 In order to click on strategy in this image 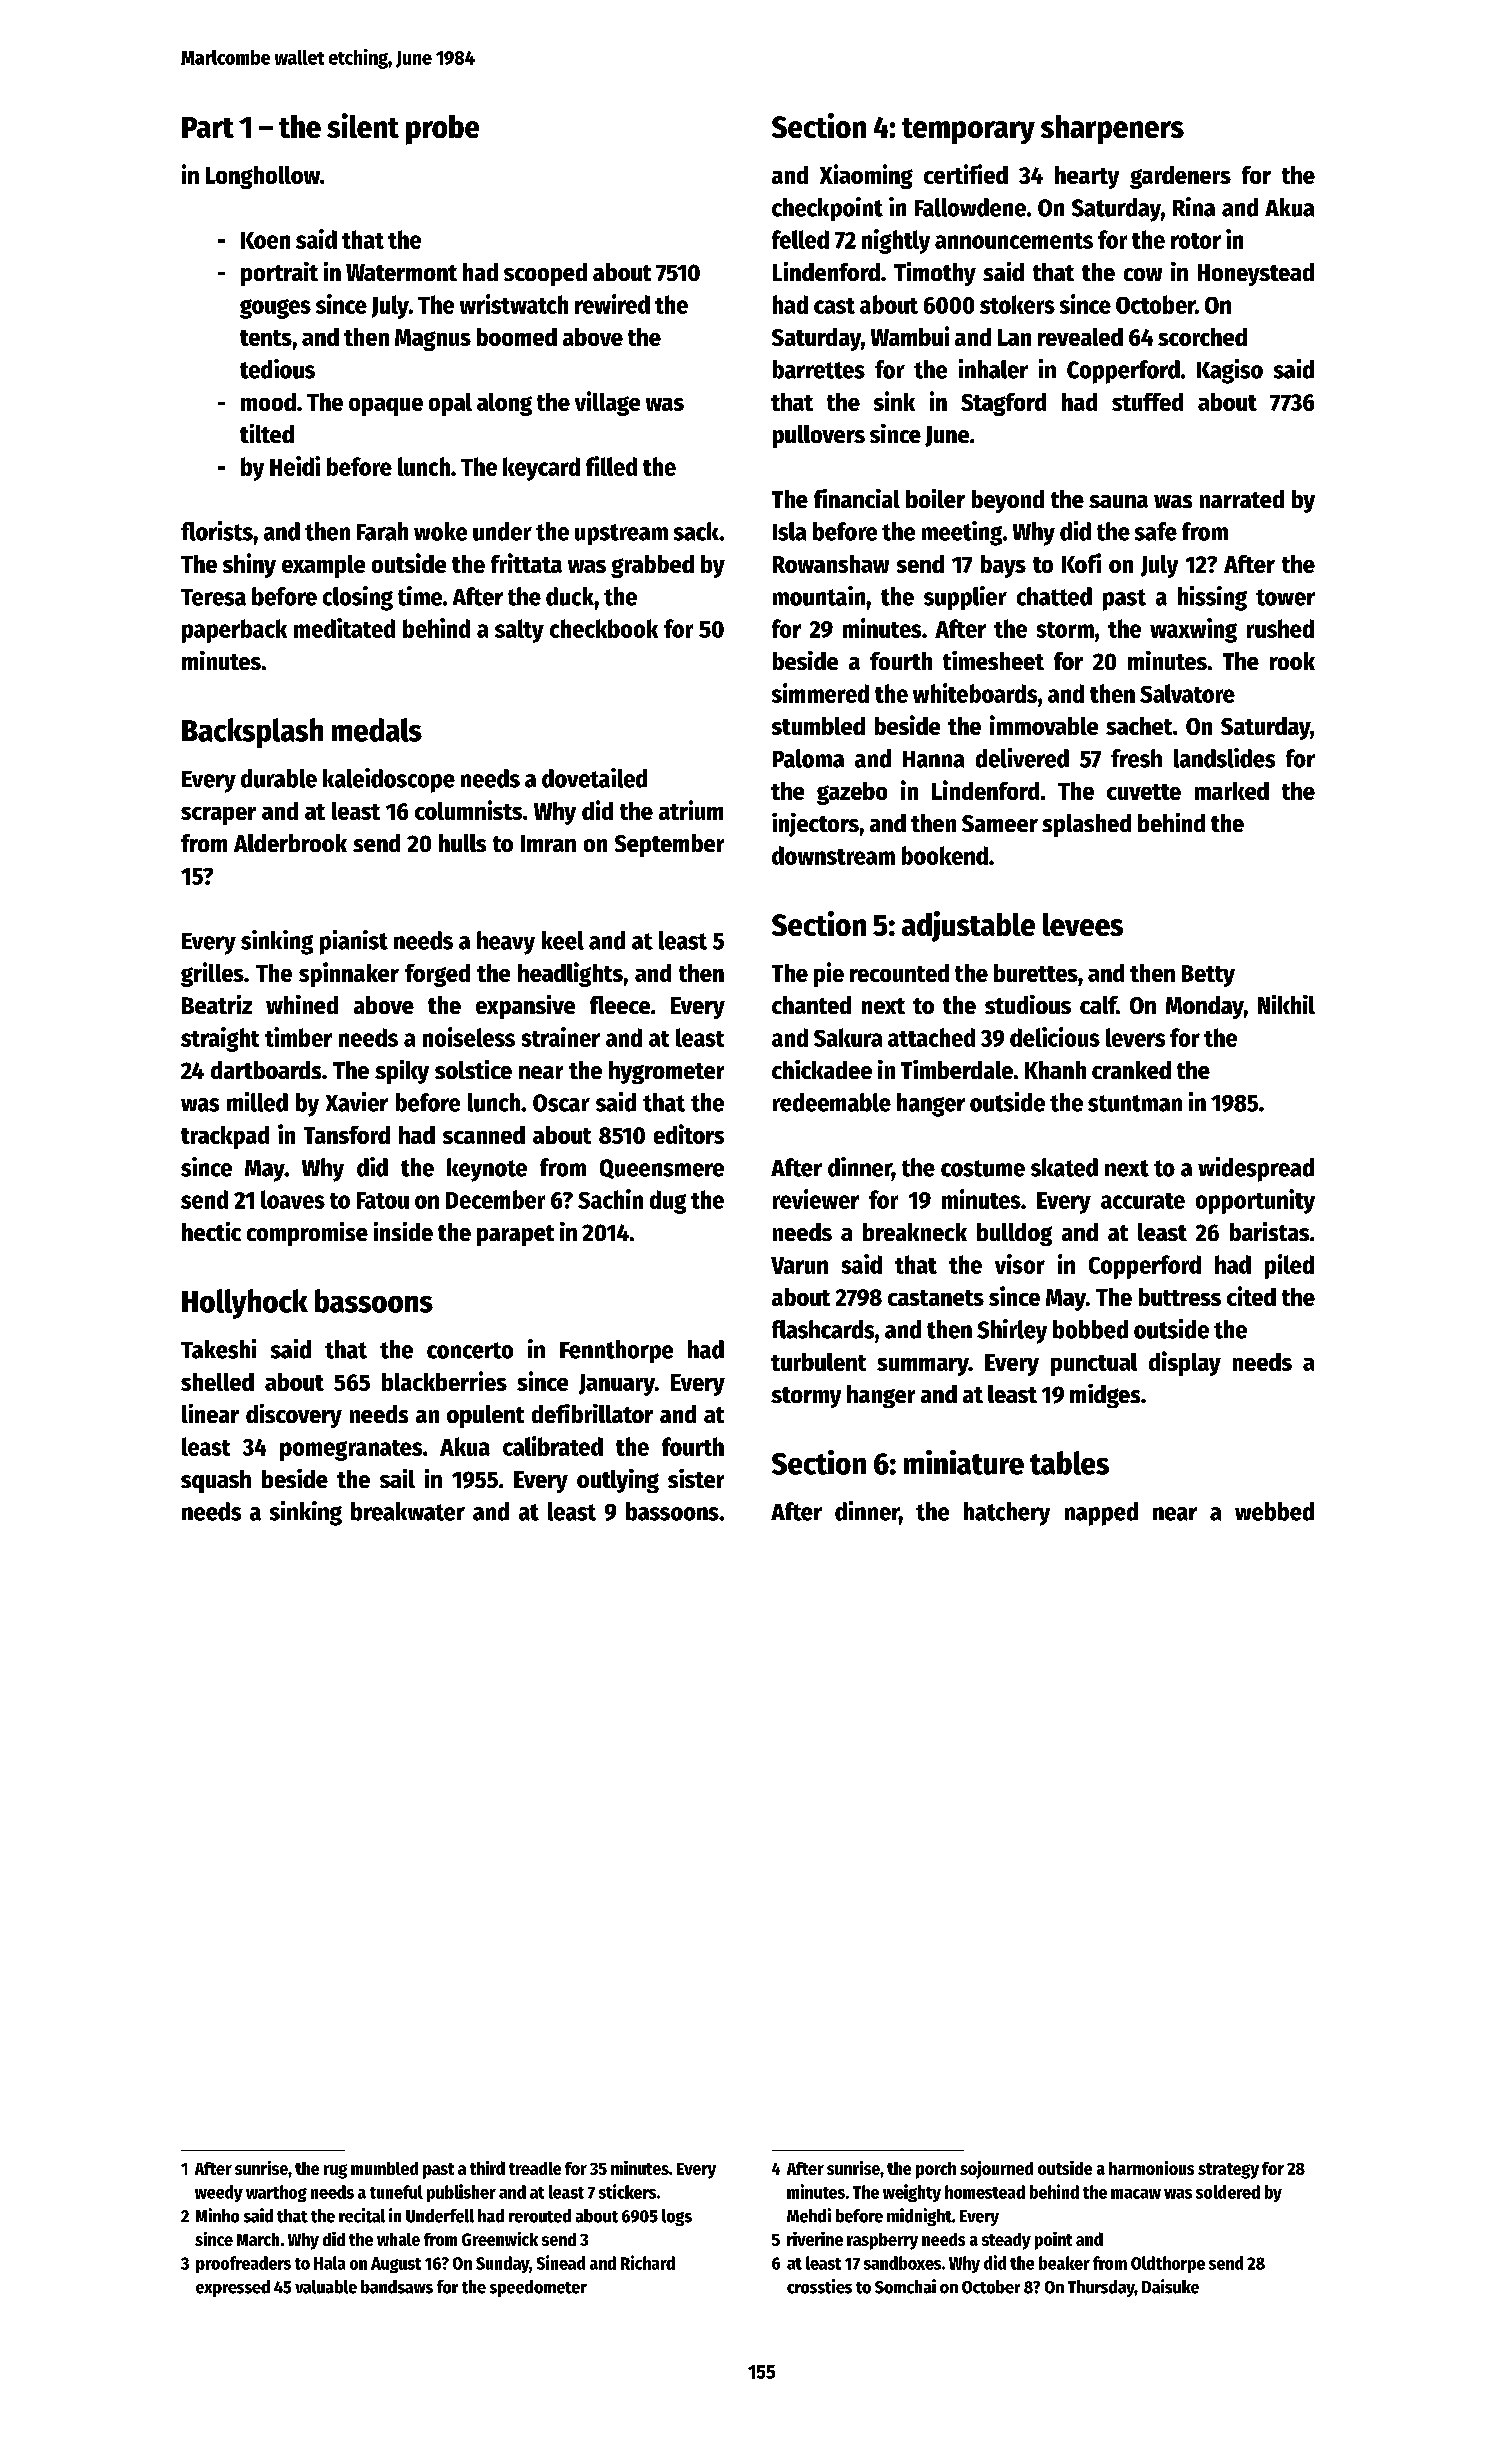, I will do `click(1228, 2171)`.
